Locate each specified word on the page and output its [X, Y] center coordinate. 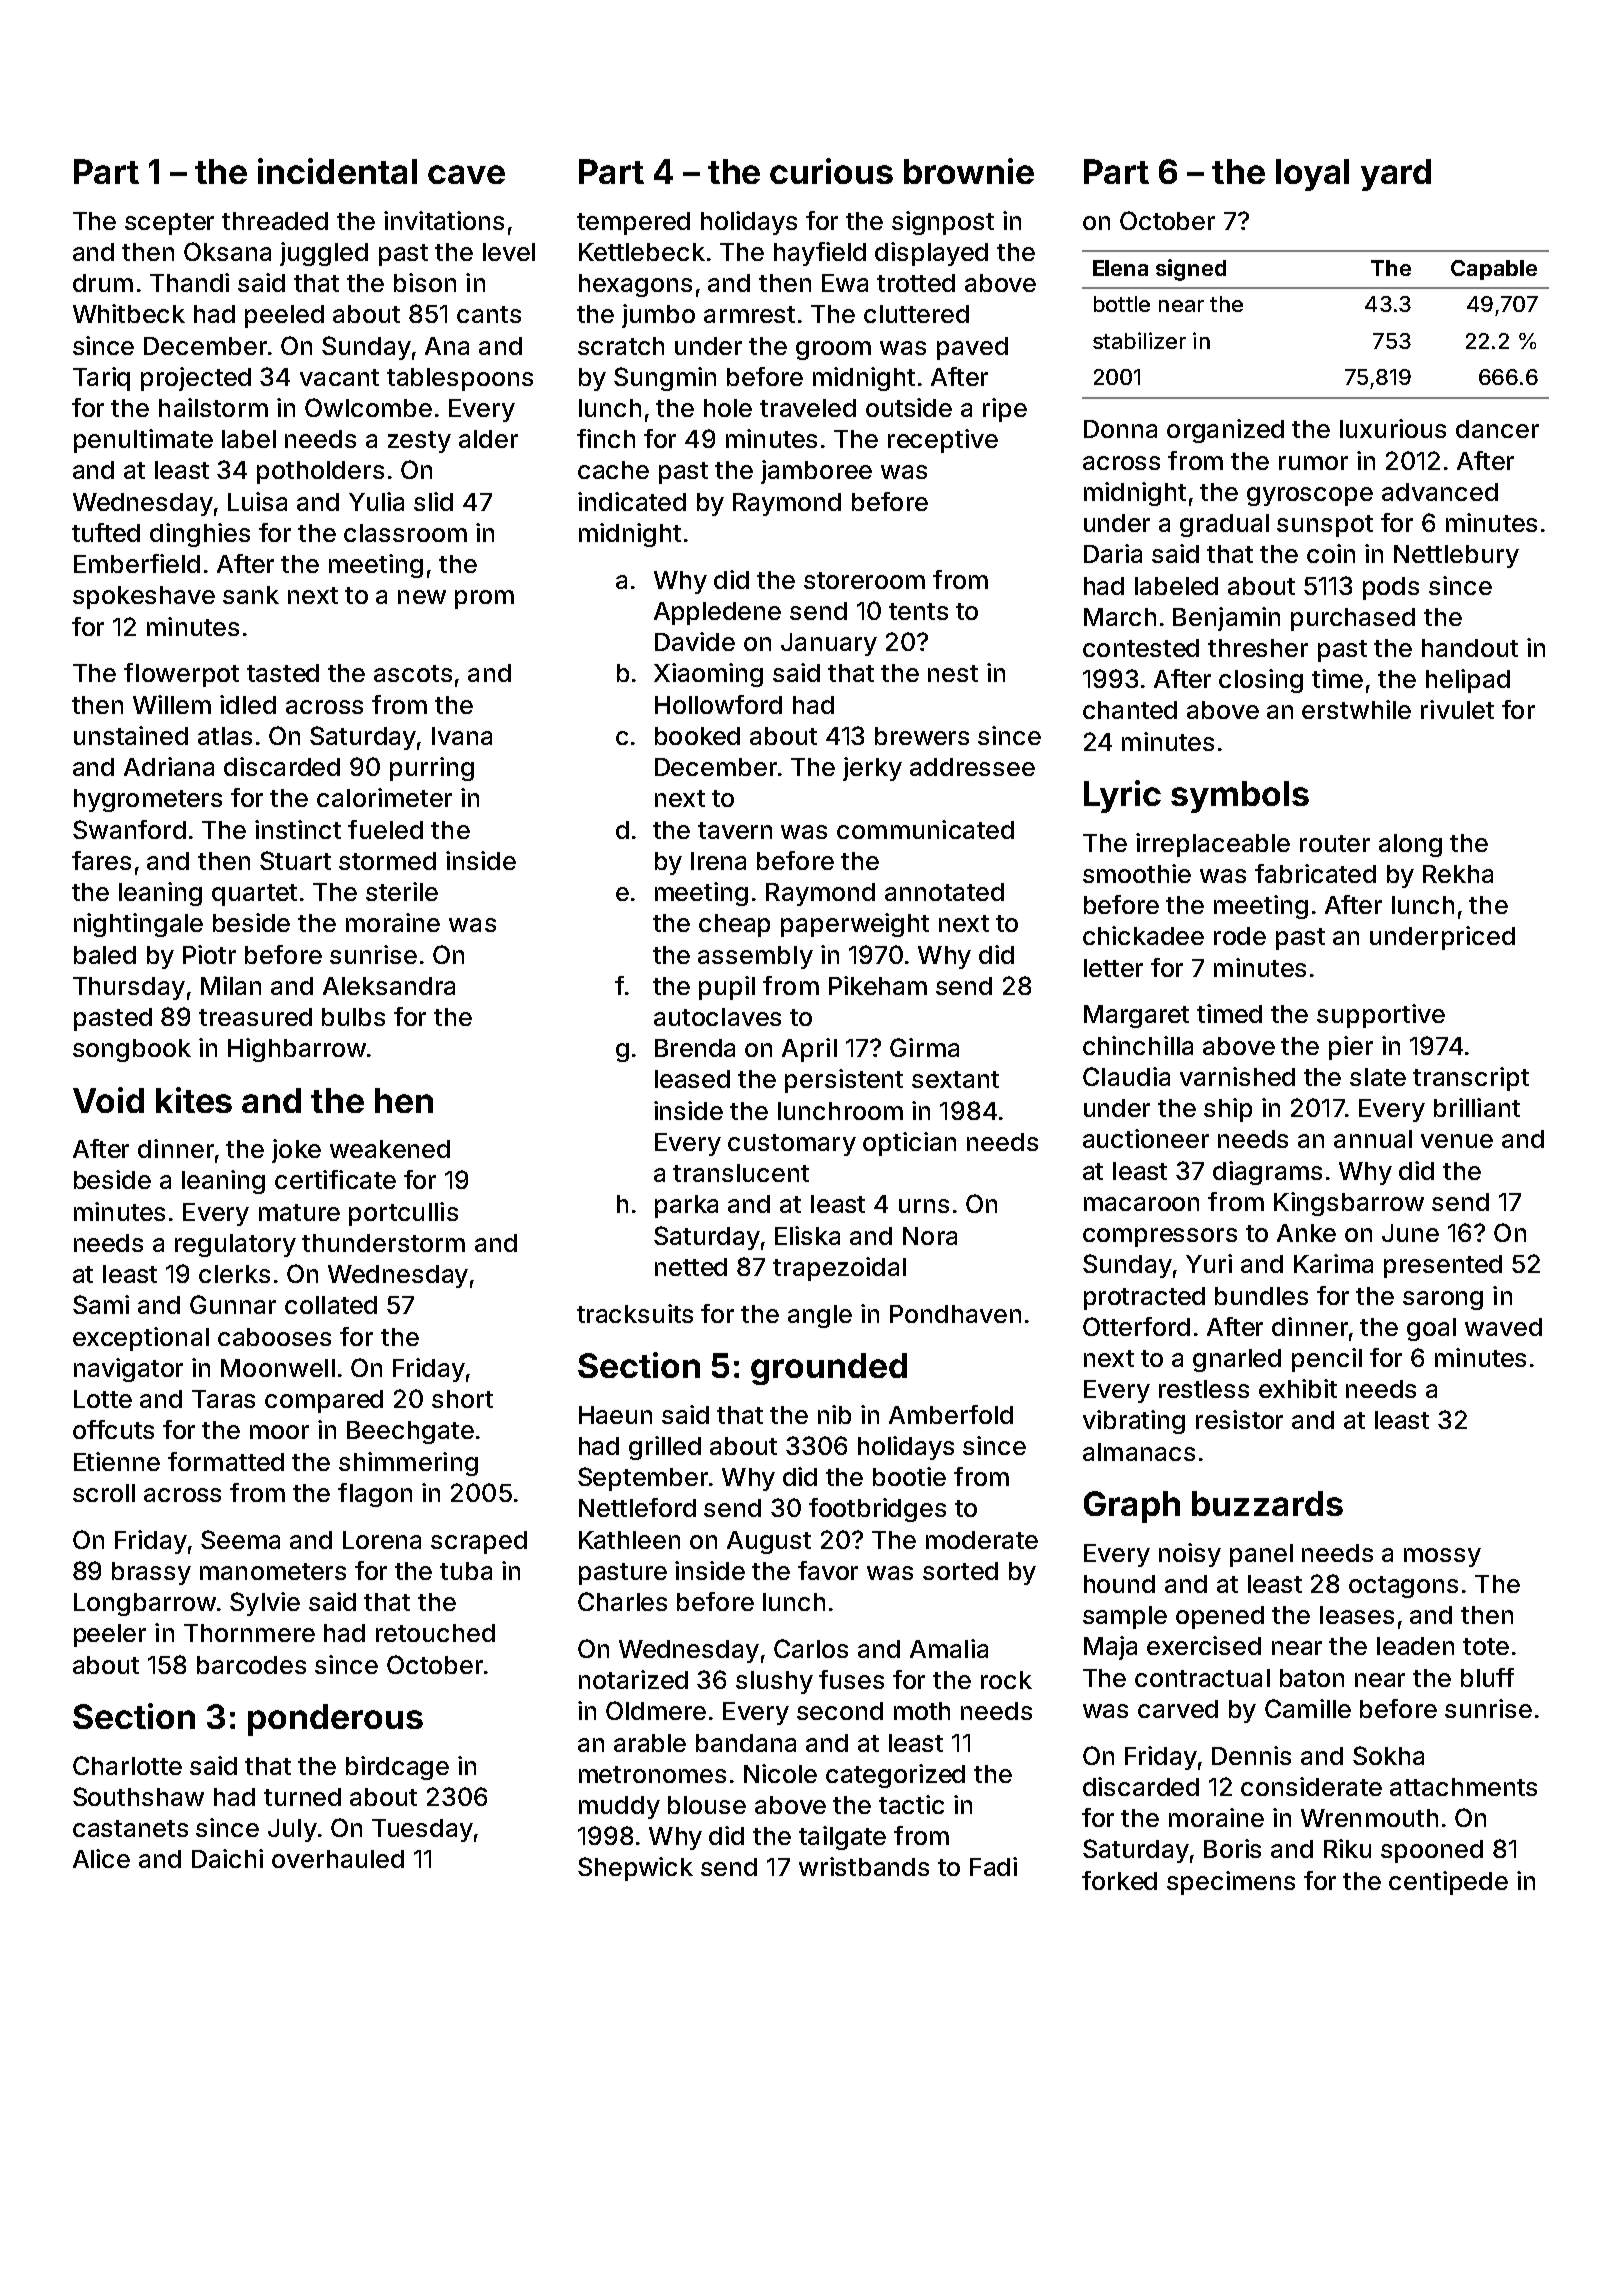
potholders [320, 472]
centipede [1448, 1883]
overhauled [338, 1859]
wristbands [864, 1866]
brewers [922, 736]
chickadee [1143, 935]
